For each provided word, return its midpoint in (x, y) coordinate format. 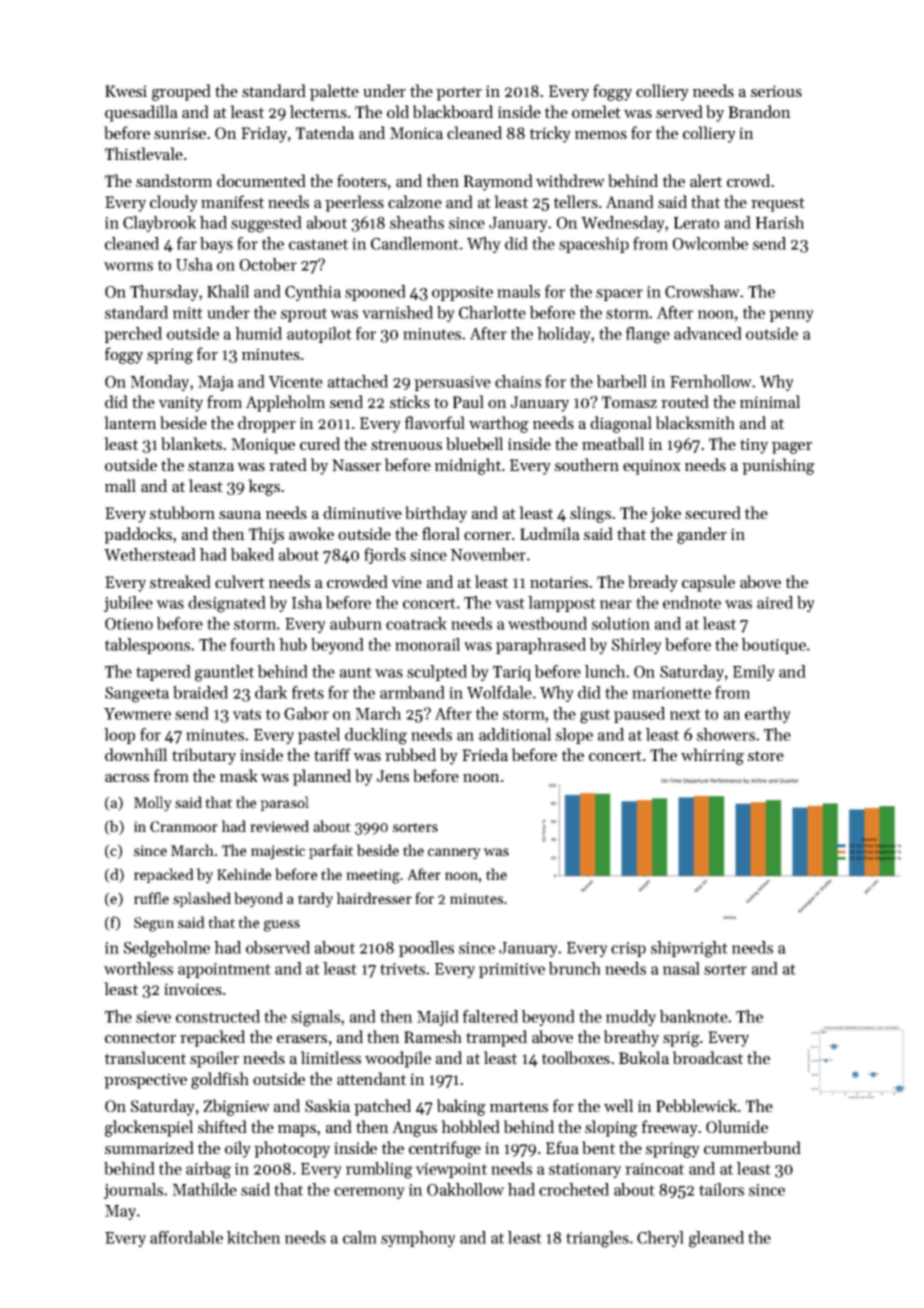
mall (120, 485)
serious (776, 91)
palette (334, 92)
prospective (145, 1081)
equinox (652, 467)
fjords (385, 556)
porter (459, 93)
